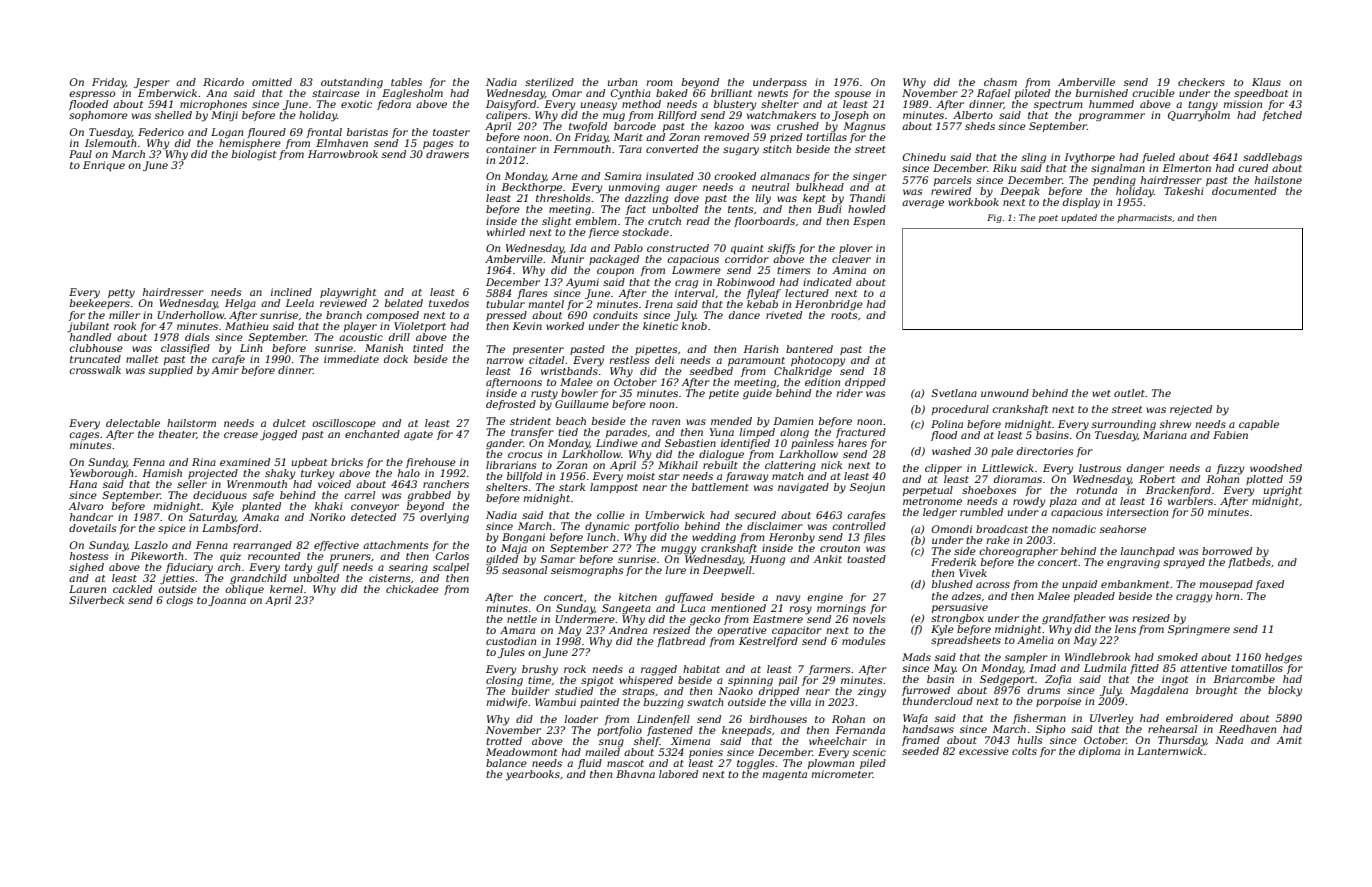 The width and height of the document is (1372, 887). Describe the element at coordinates (357, 104) in the document. I see `exotic` at that location.
